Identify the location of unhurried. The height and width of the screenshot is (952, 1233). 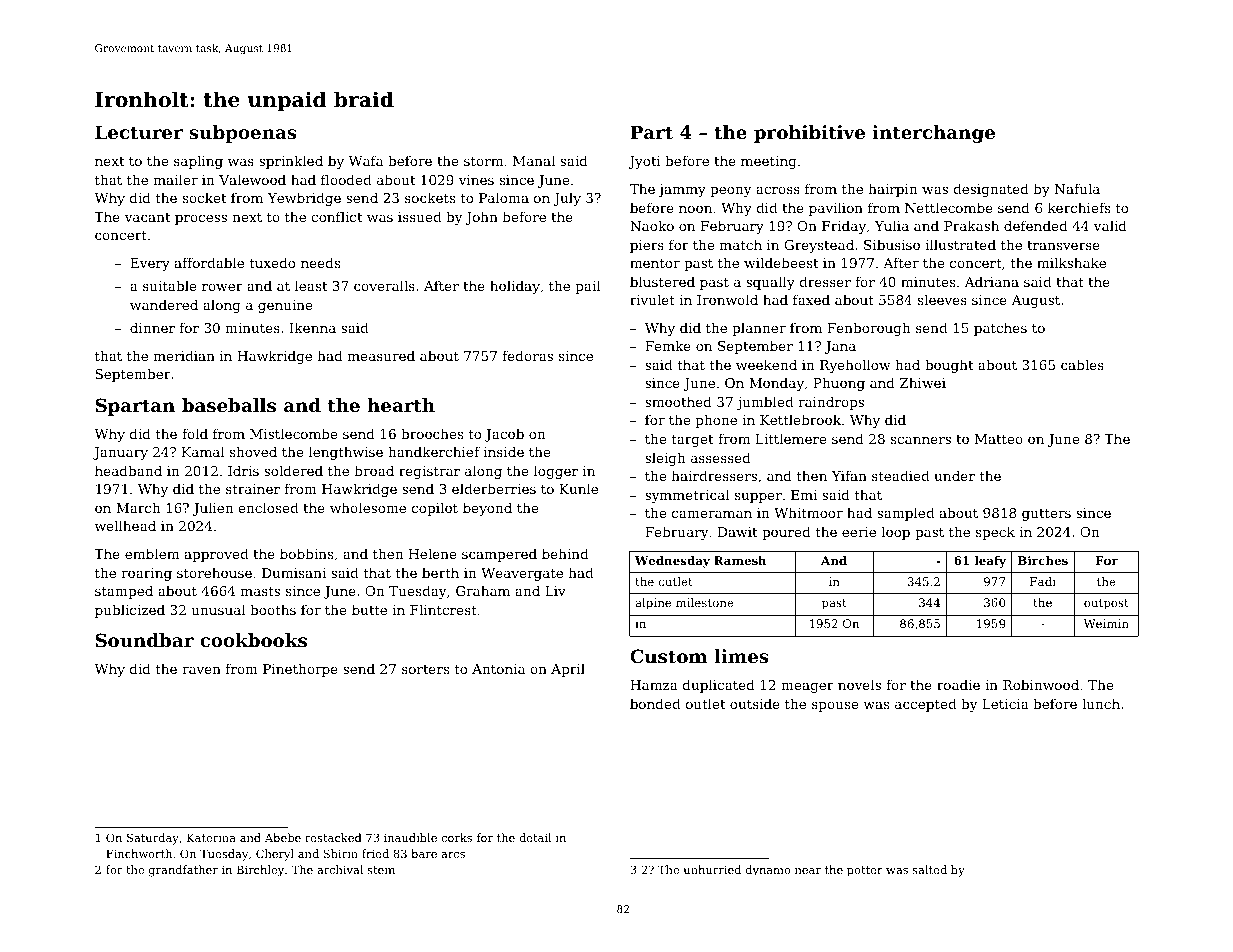
(712, 869).
